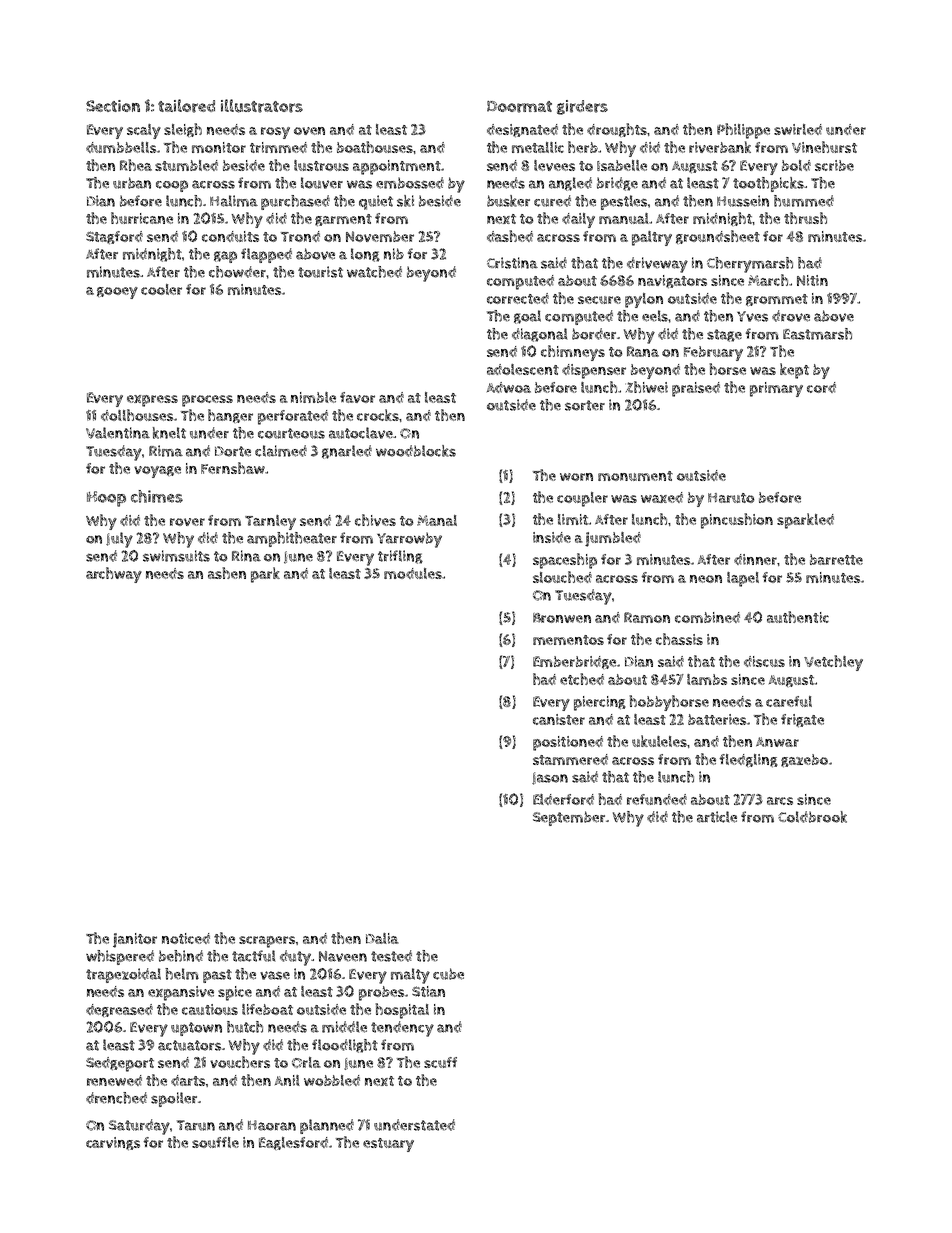 The height and width of the page is (1233, 952). I want to click on estuary, so click(388, 1145).
